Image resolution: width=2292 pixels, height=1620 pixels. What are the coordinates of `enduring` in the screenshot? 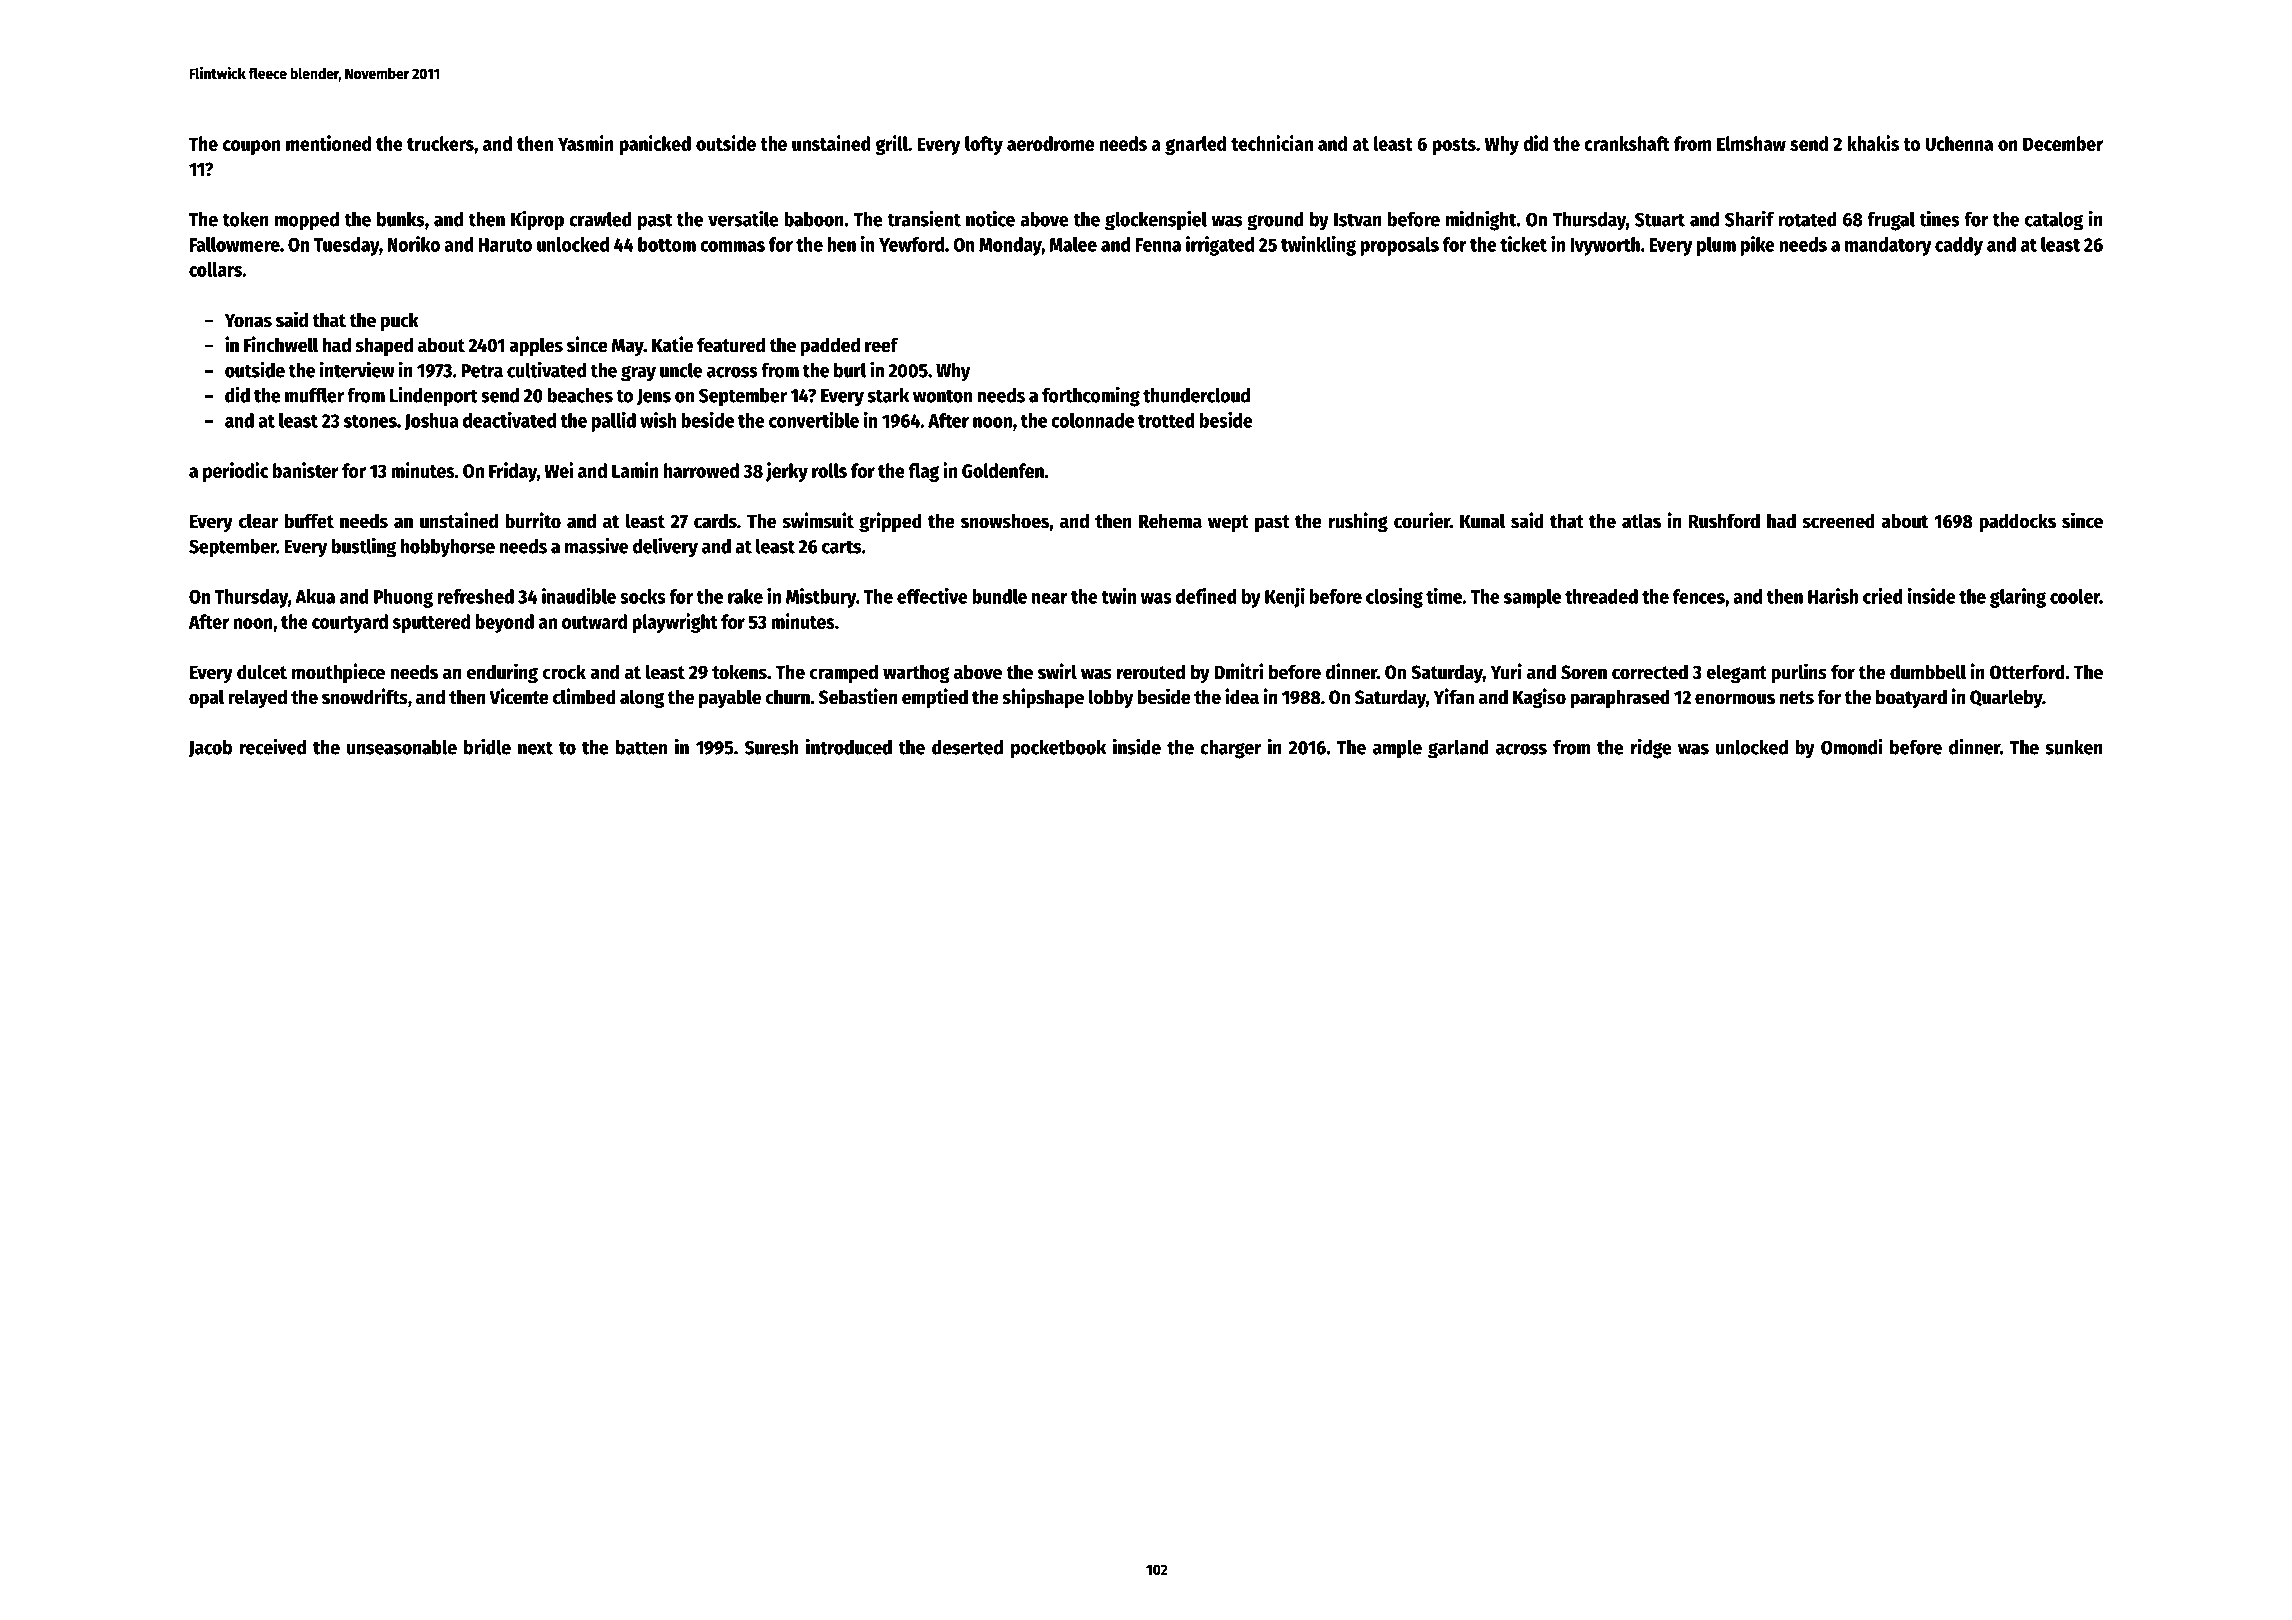 It's located at (502, 673).
